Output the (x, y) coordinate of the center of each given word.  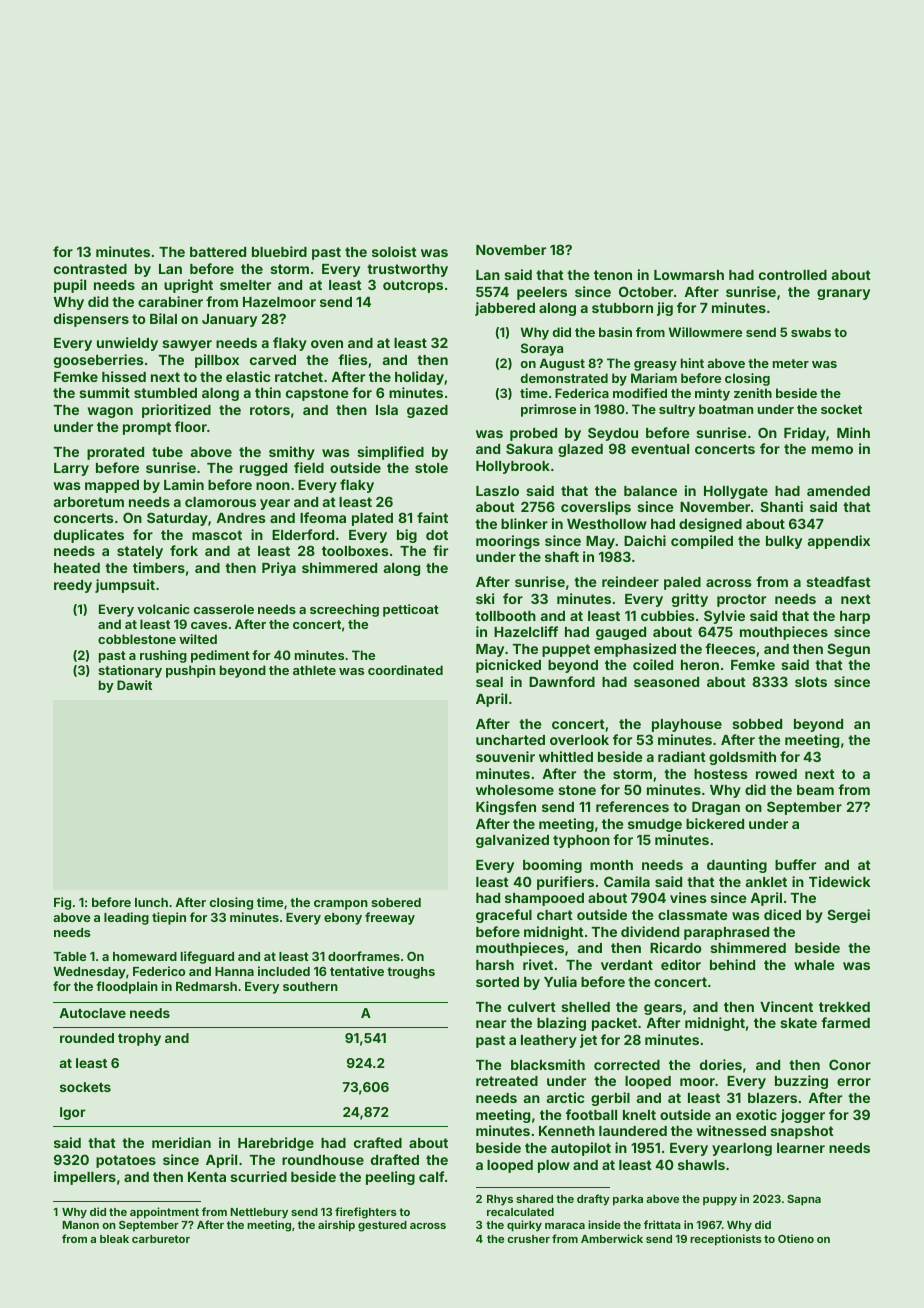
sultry (677, 410)
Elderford (303, 534)
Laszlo (497, 491)
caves (209, 625)
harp (855, 617)
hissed (124, 376)
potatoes (126, 1161)
